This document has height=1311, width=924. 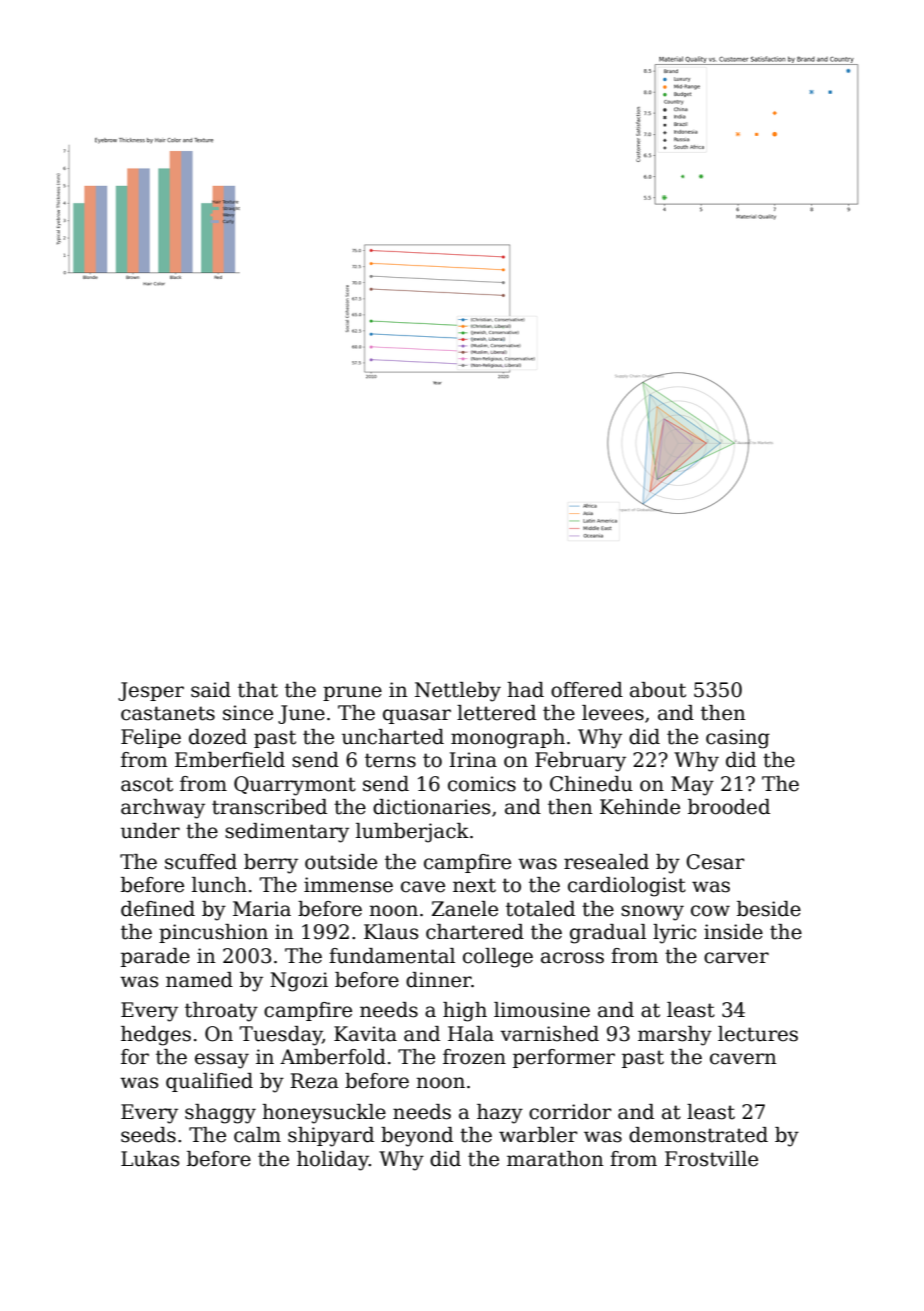 What do you see at coordinates (150, 1159) in the document?
I see `Lukas` at bounding box center [150, 1159].
